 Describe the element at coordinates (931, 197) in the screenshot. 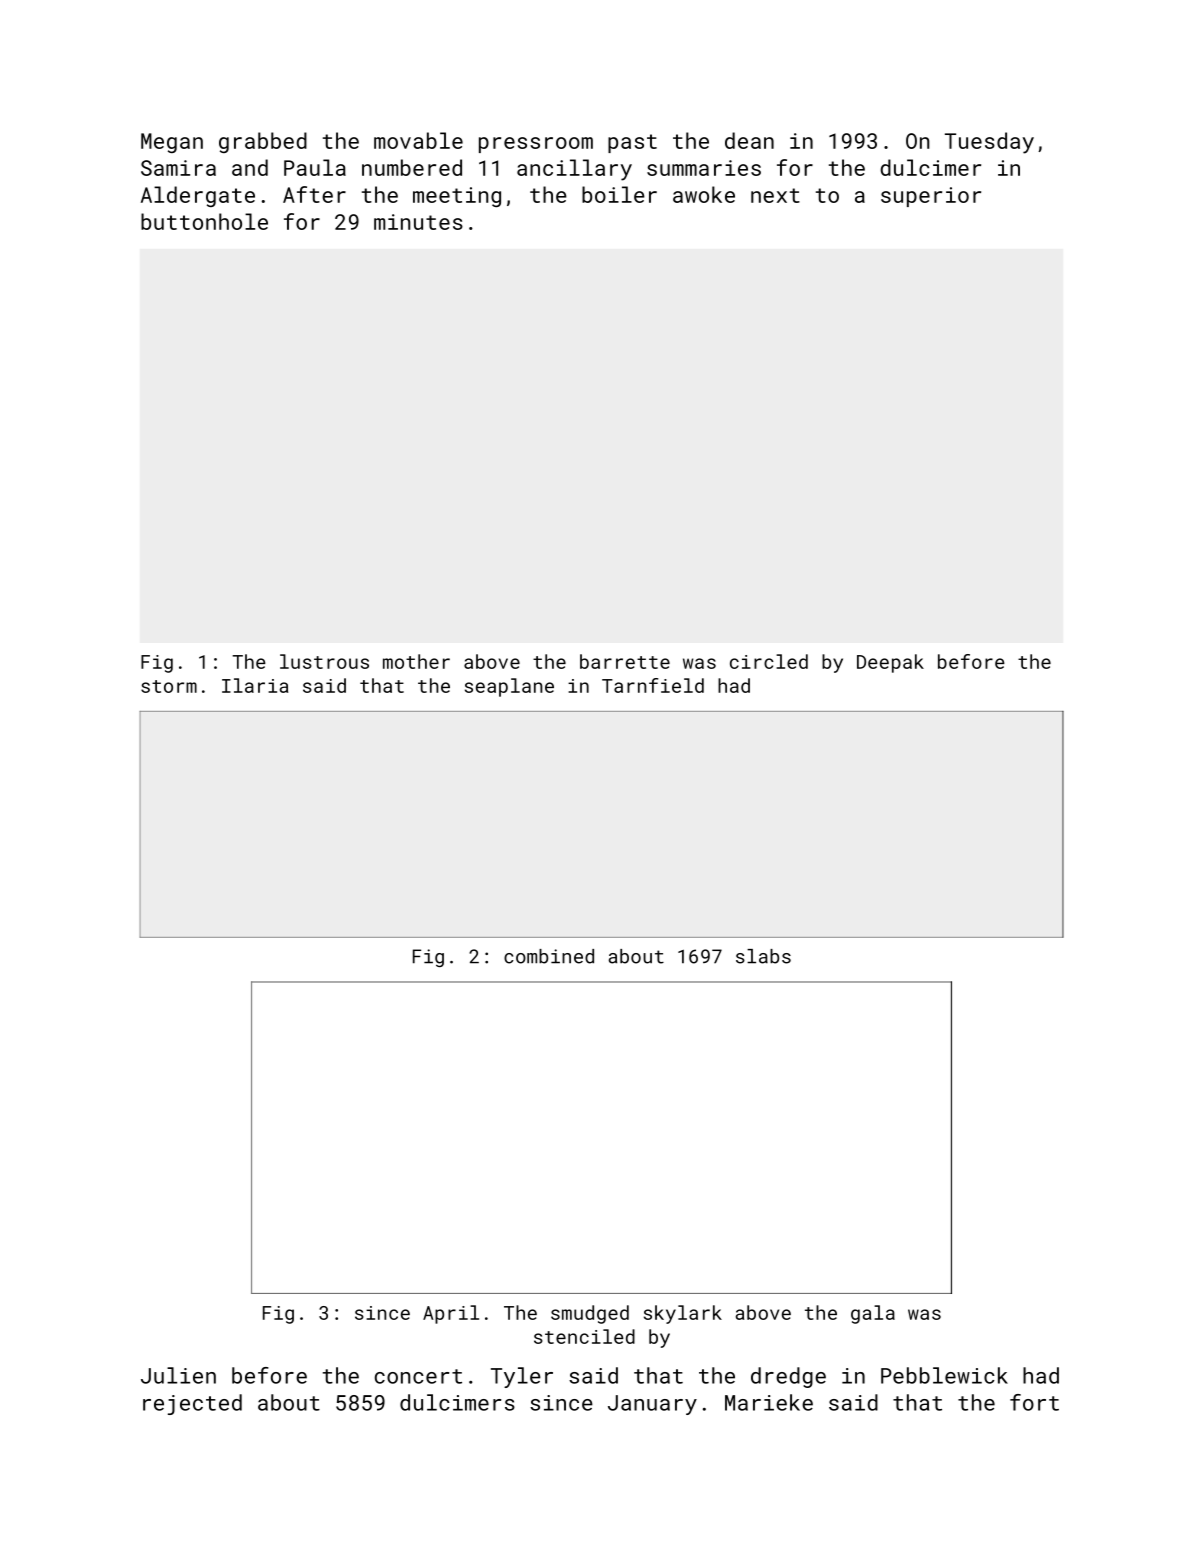

I see `superior` at that location.
